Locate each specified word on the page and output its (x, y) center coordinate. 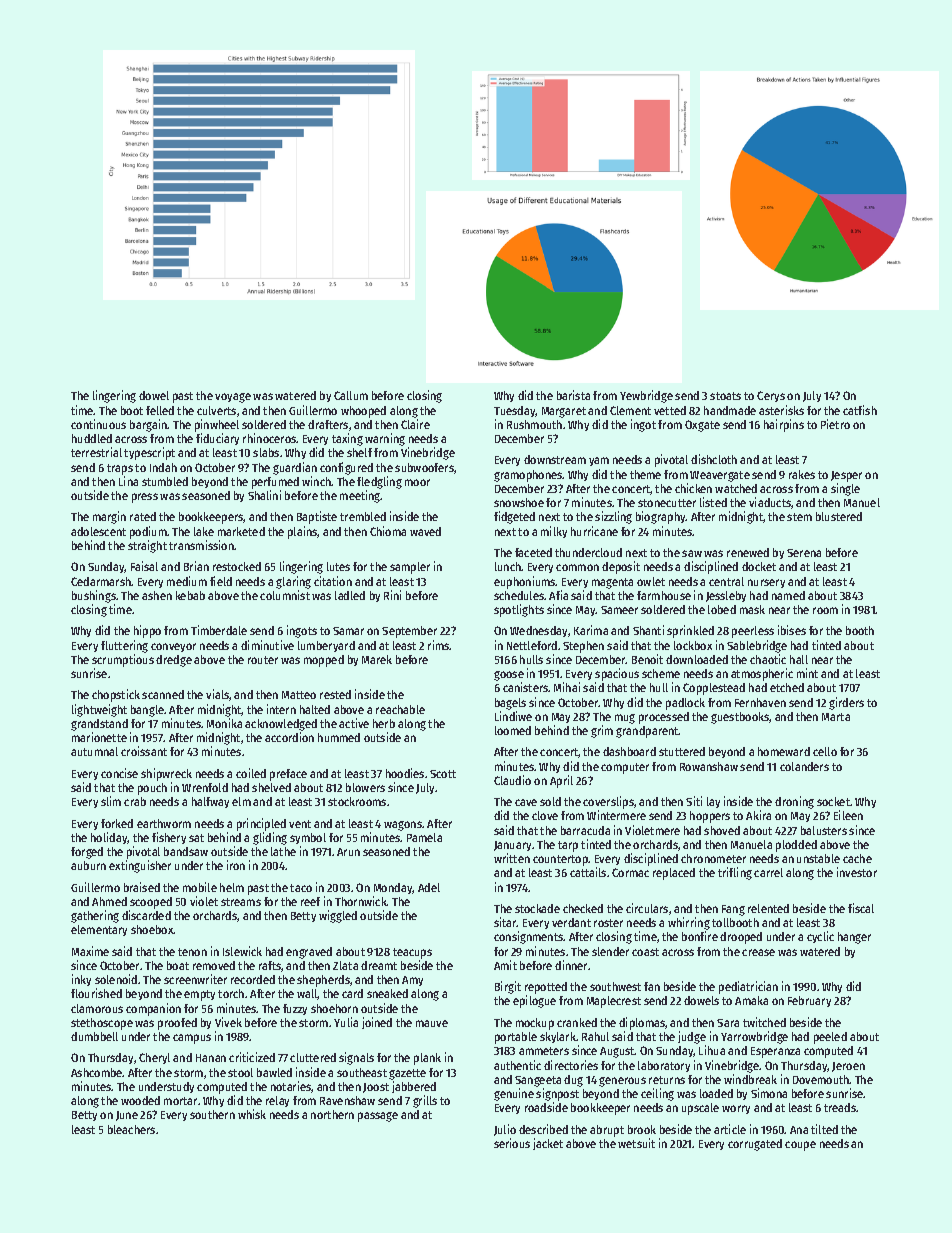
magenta (612, 583)
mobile (200, 887)
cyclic (820, 937)
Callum (351, 395)
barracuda (585, 830)
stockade (537, 908)
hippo (147, 631)
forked (117, 823)
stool (240, 1072)
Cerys (771, 396)
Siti (694, 801)
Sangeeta (538, 1081)
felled (160, 410)
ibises (792, 630)
